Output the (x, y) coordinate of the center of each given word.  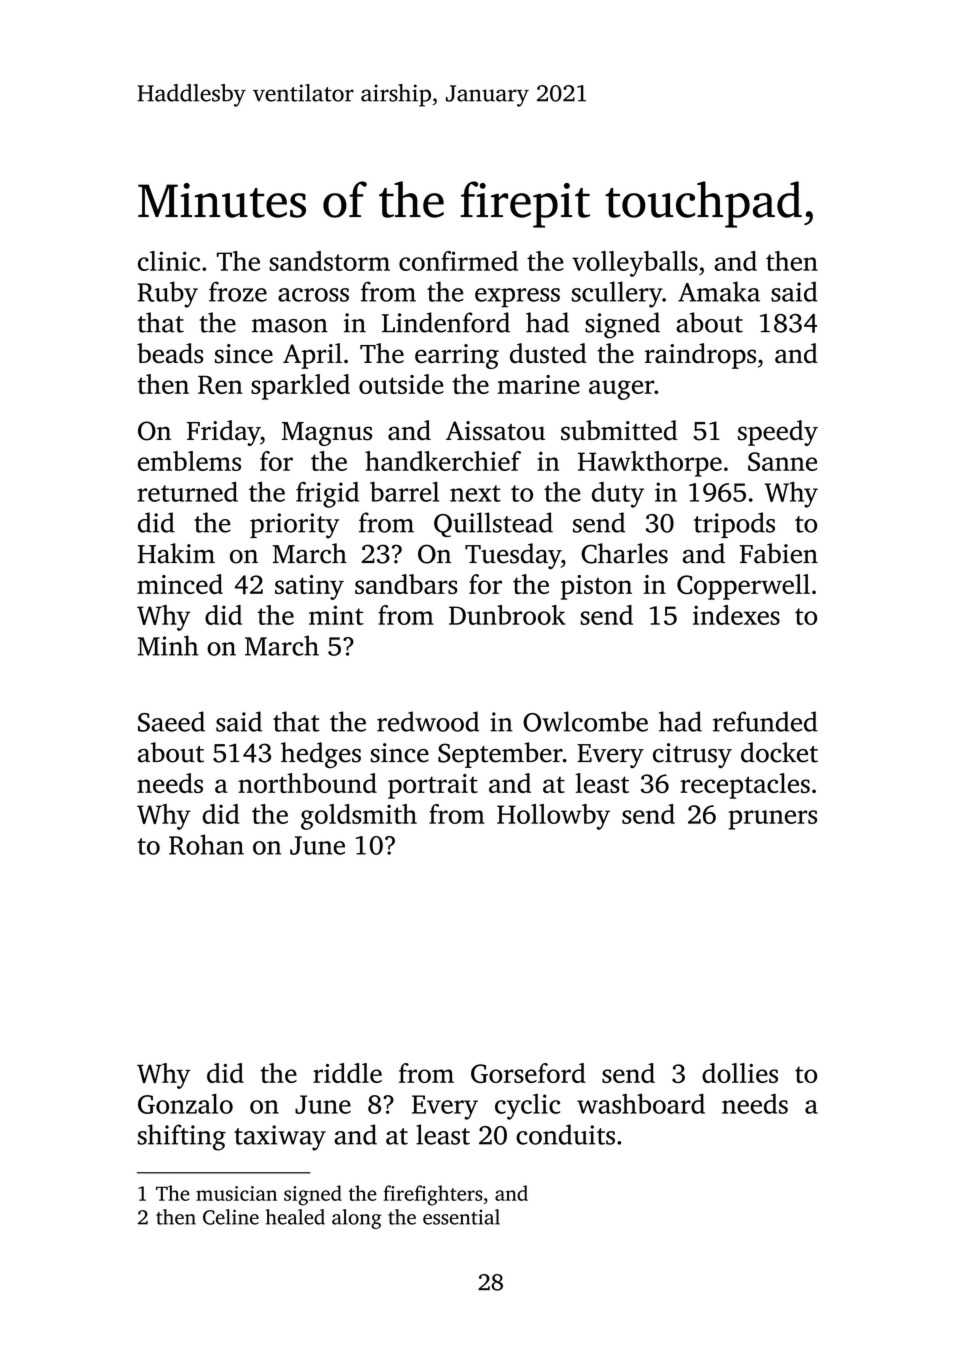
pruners (773, 820)
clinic (169, 261)
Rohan (206, 844)
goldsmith (359, 817)
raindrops (700, 356)
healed (295, 1217)
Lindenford (446, 322)
